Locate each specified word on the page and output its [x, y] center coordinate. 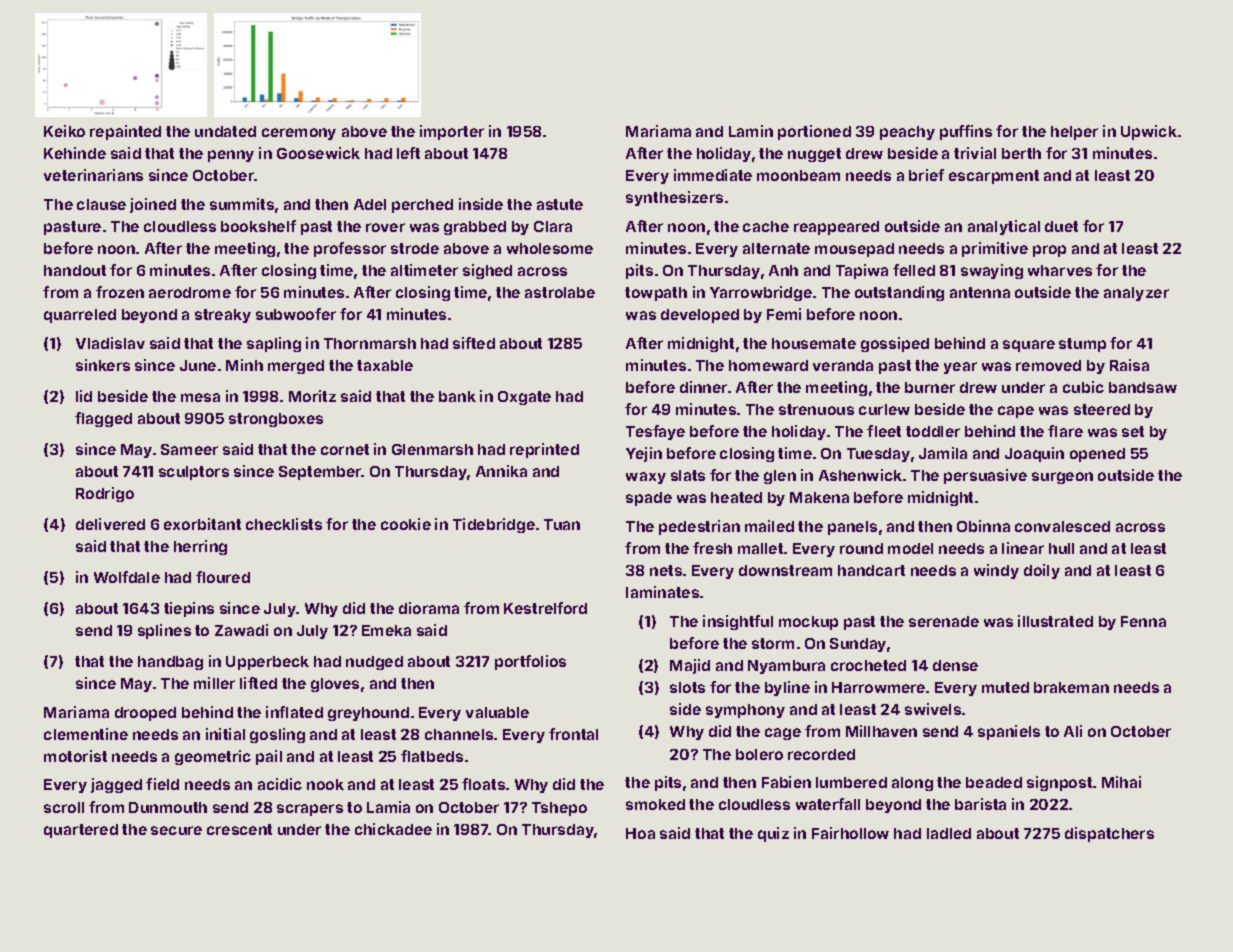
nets [666, 570]
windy [996, 571]
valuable [497, 712]
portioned [814, 132]
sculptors [194, 473]
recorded [821, 754]
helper [1074, 133]
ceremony [299, 134]
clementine [86, 734]
